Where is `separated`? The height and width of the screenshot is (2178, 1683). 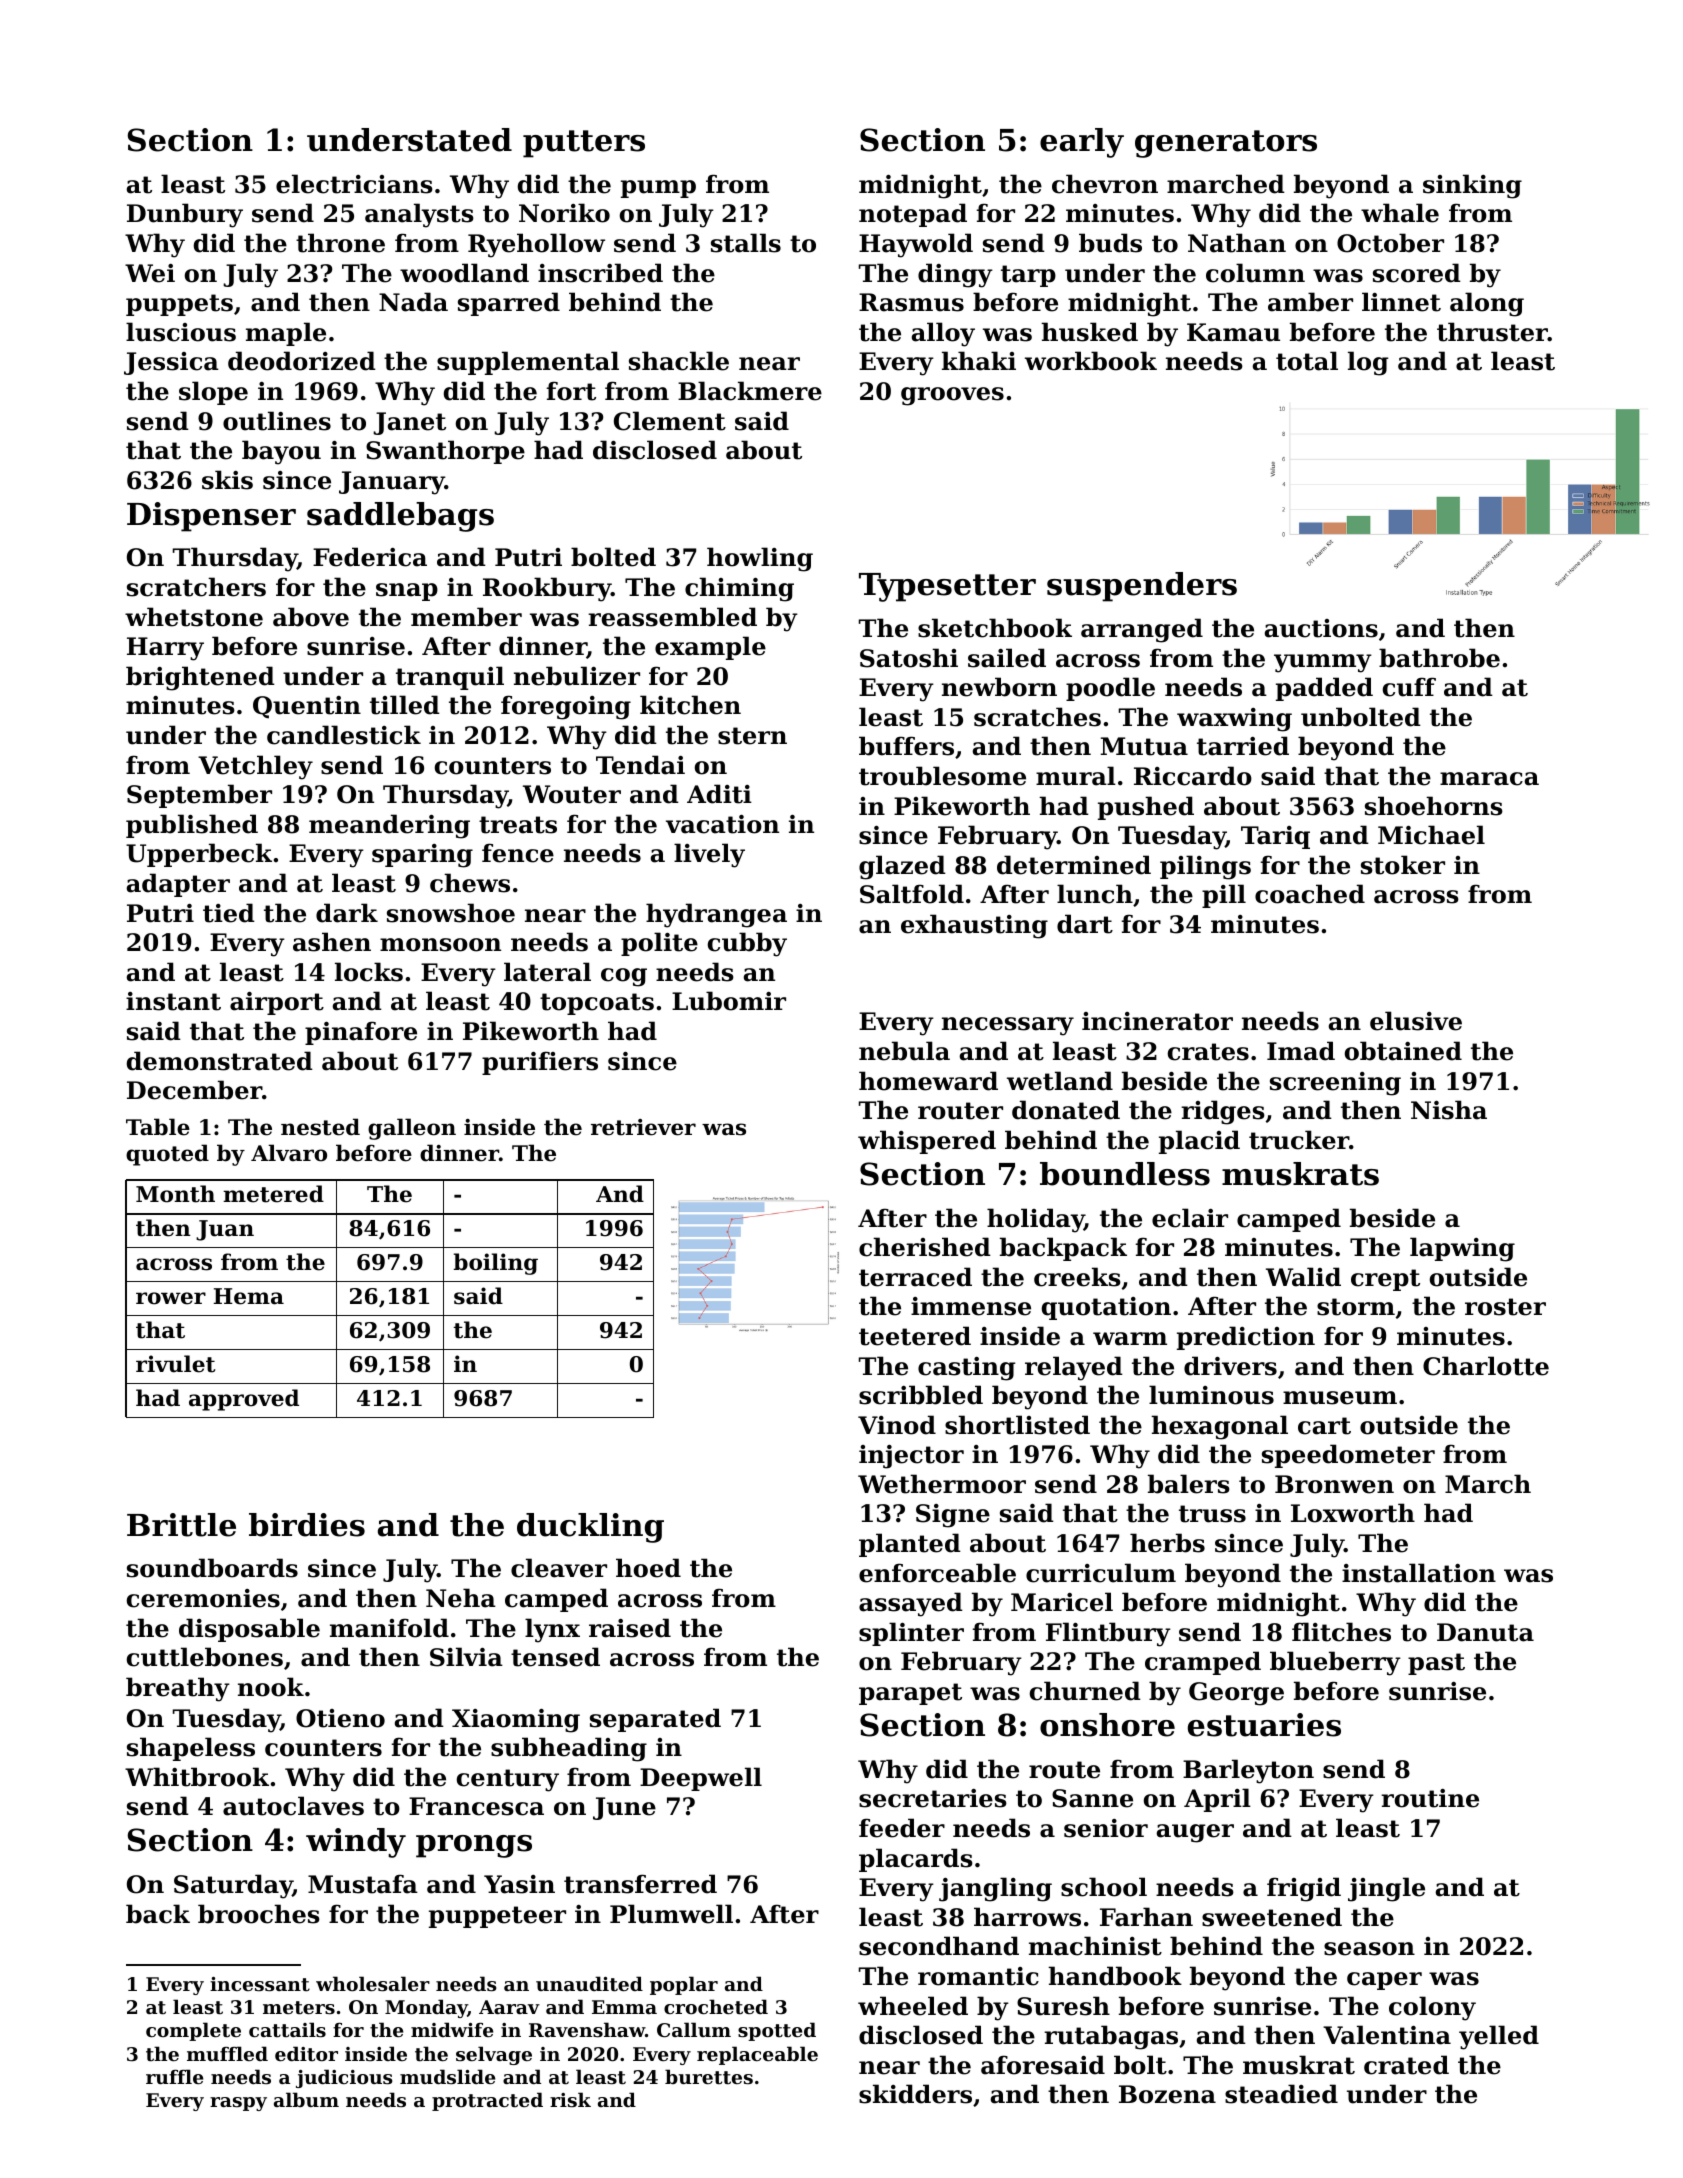
separated is located at coordinates (655, 1720).
